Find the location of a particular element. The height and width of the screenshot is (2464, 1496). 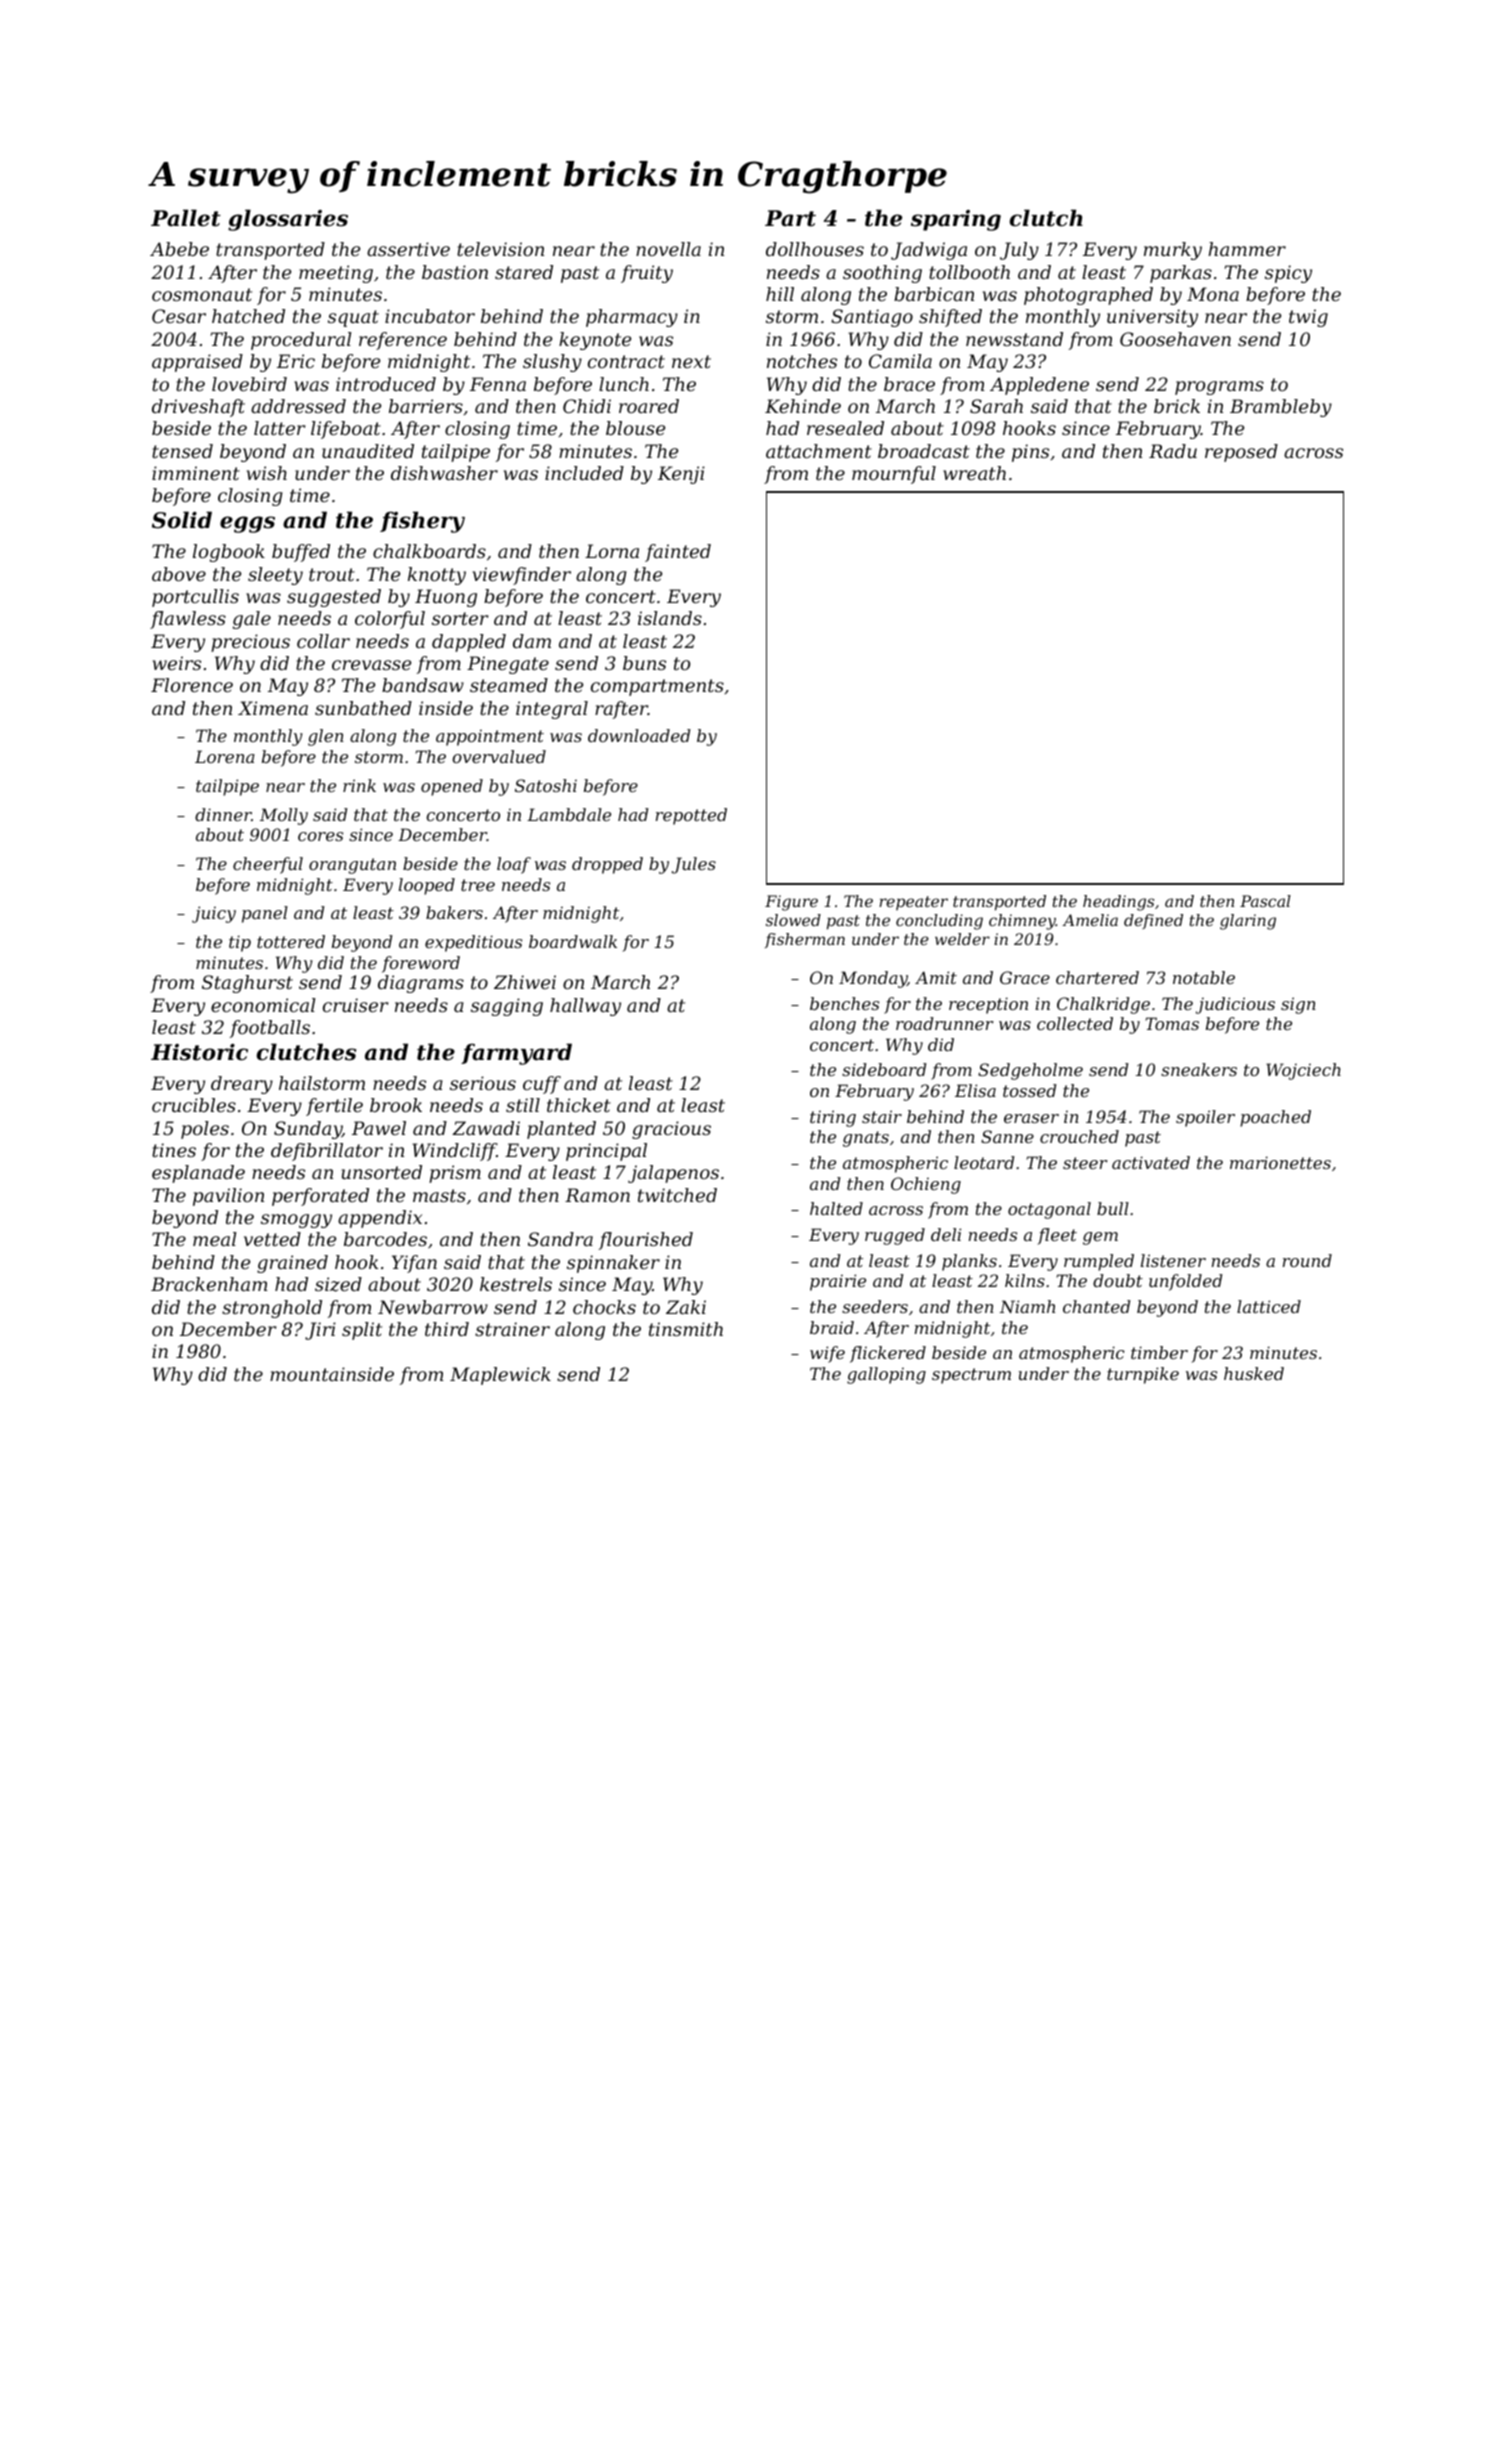

Maplewick is located at coordinates (500, 1376).
